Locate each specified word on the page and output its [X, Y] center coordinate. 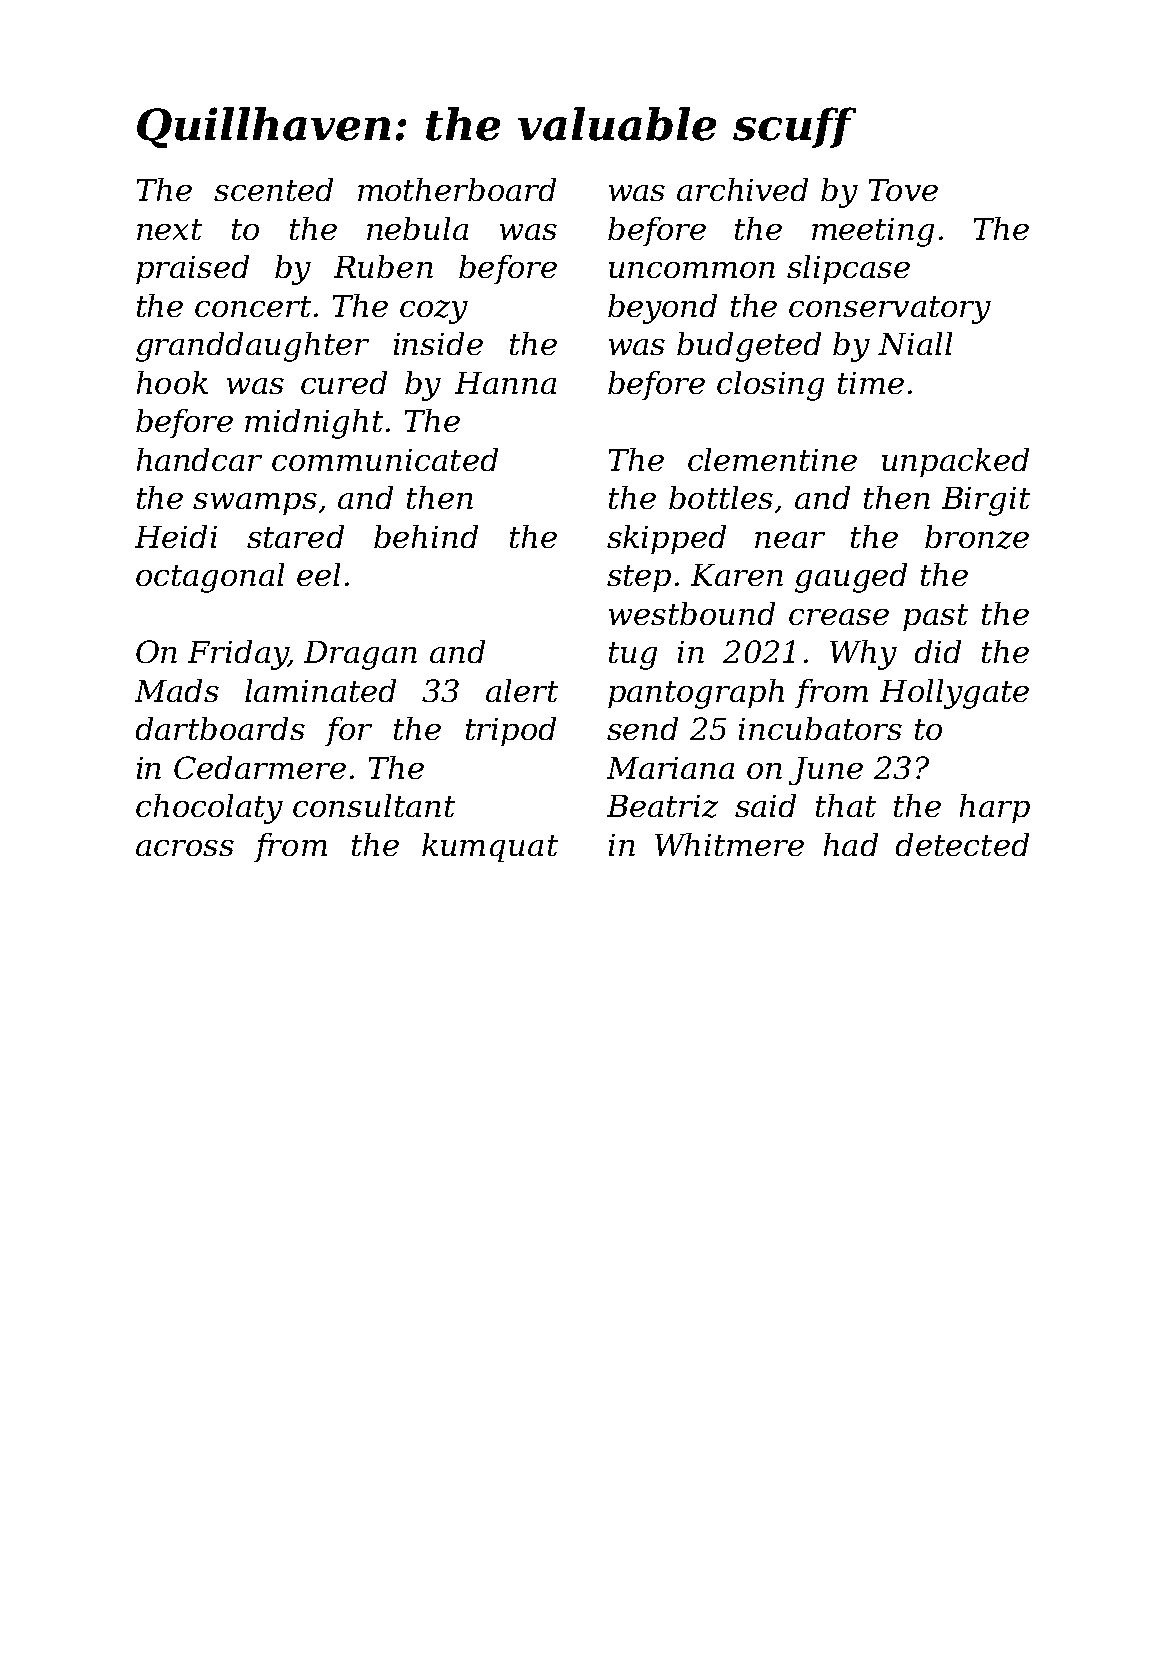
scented [273, 189]
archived [742, 189]
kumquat [490, 847]
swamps [255, 504]
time [871, 383]
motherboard [457, 189]
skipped [666, 539]
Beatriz [662, 806]
